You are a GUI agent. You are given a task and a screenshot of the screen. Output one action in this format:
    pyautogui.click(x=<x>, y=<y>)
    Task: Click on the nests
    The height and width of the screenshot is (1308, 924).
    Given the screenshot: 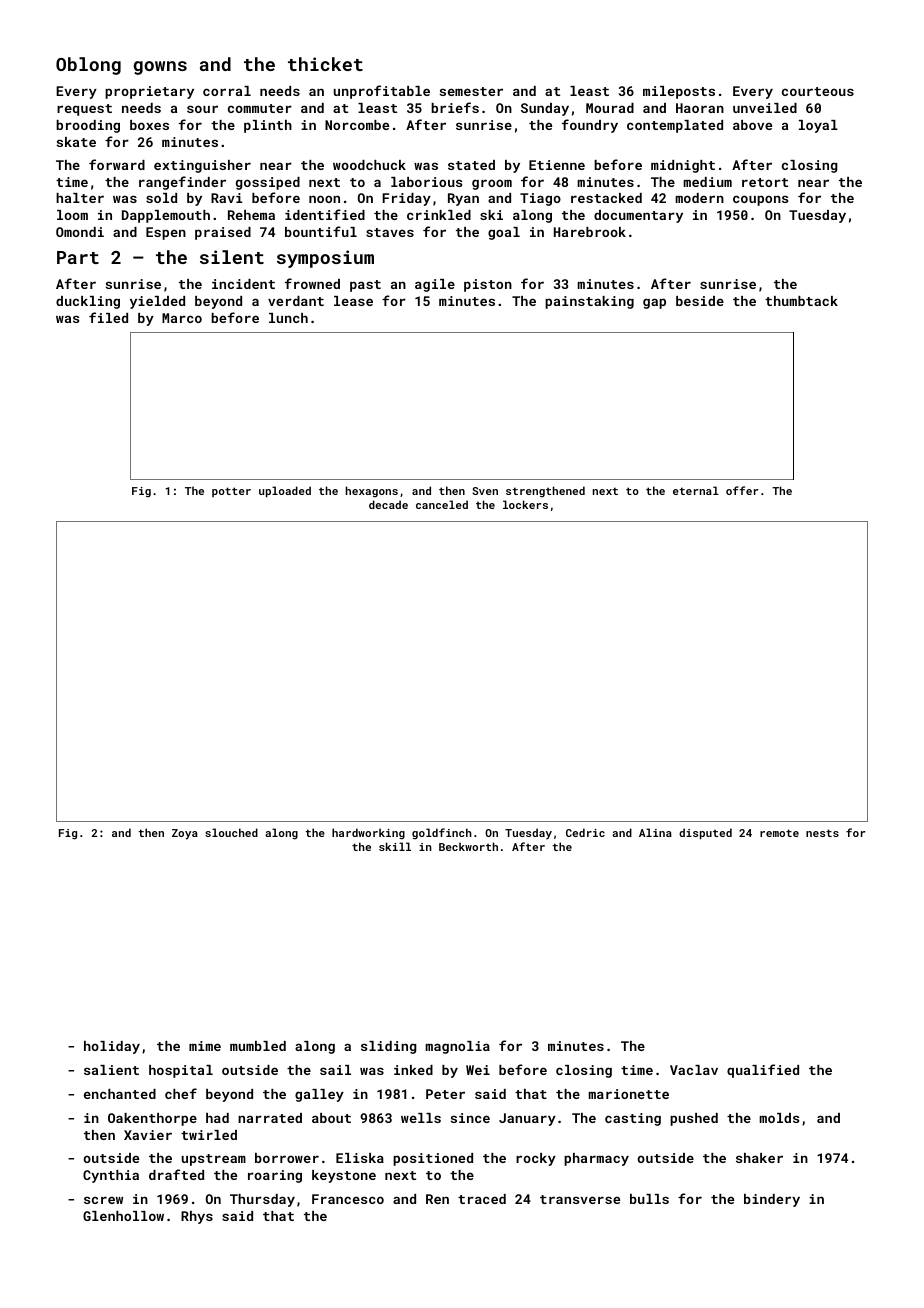 What is the action you would take?
    pyautogui.click(x=822, y=833)
